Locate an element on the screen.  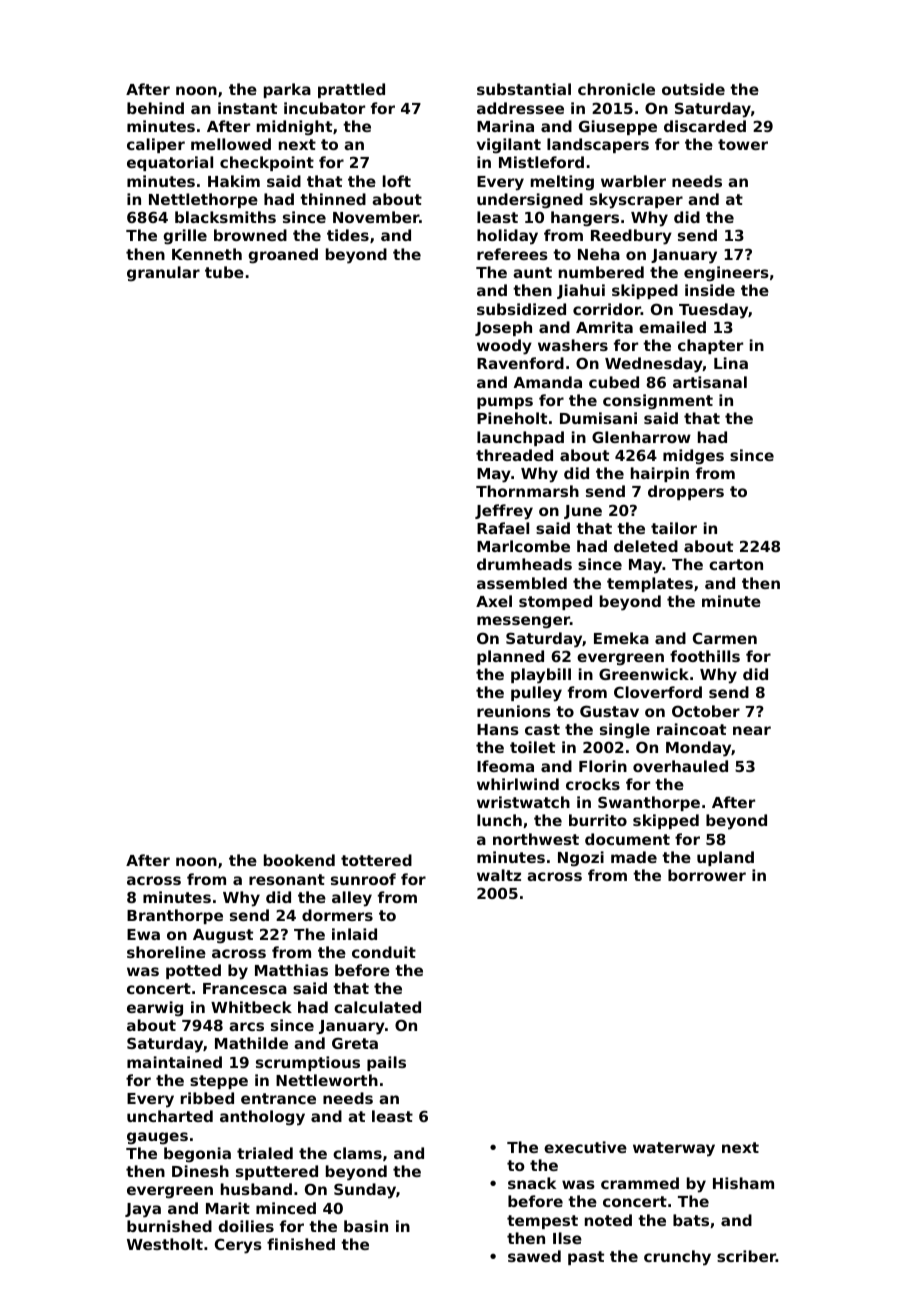
borrower is located at coordinates (707, 875).
